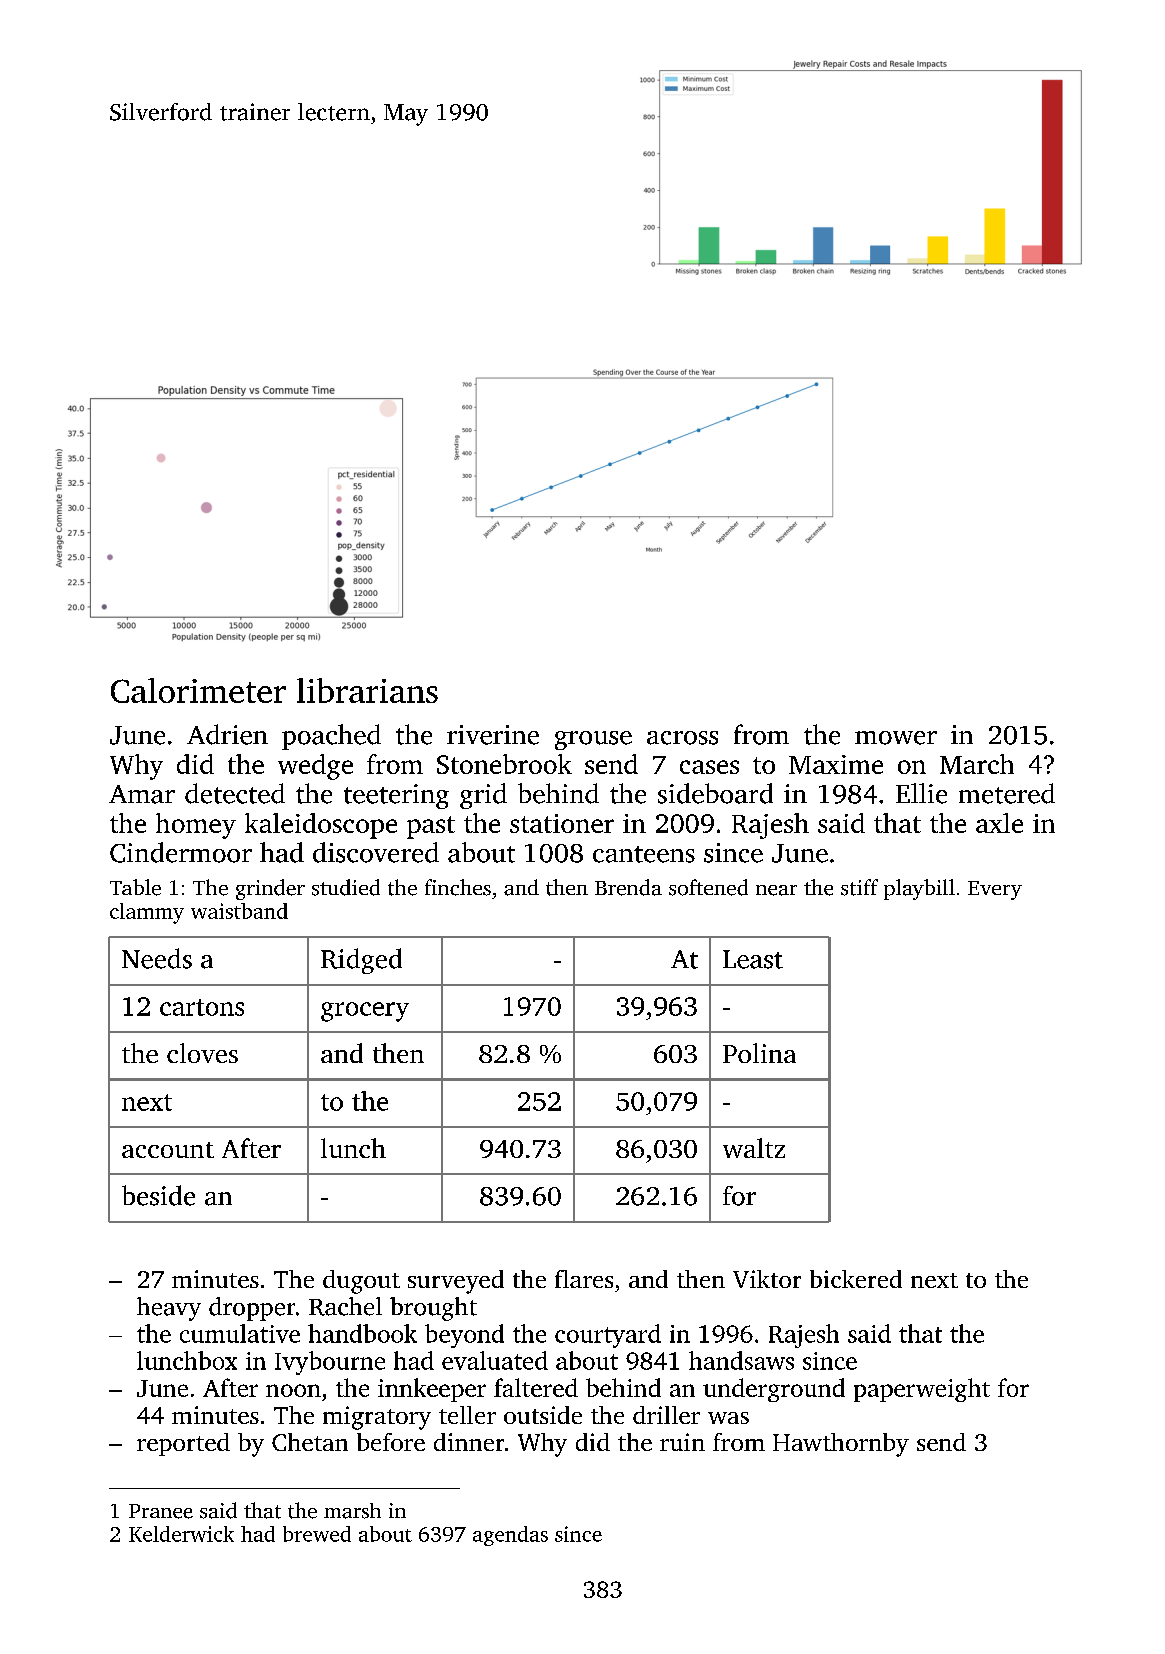  Describe the element at coordinates (896, 738) in the screenshot. I see `mower` at that location.
